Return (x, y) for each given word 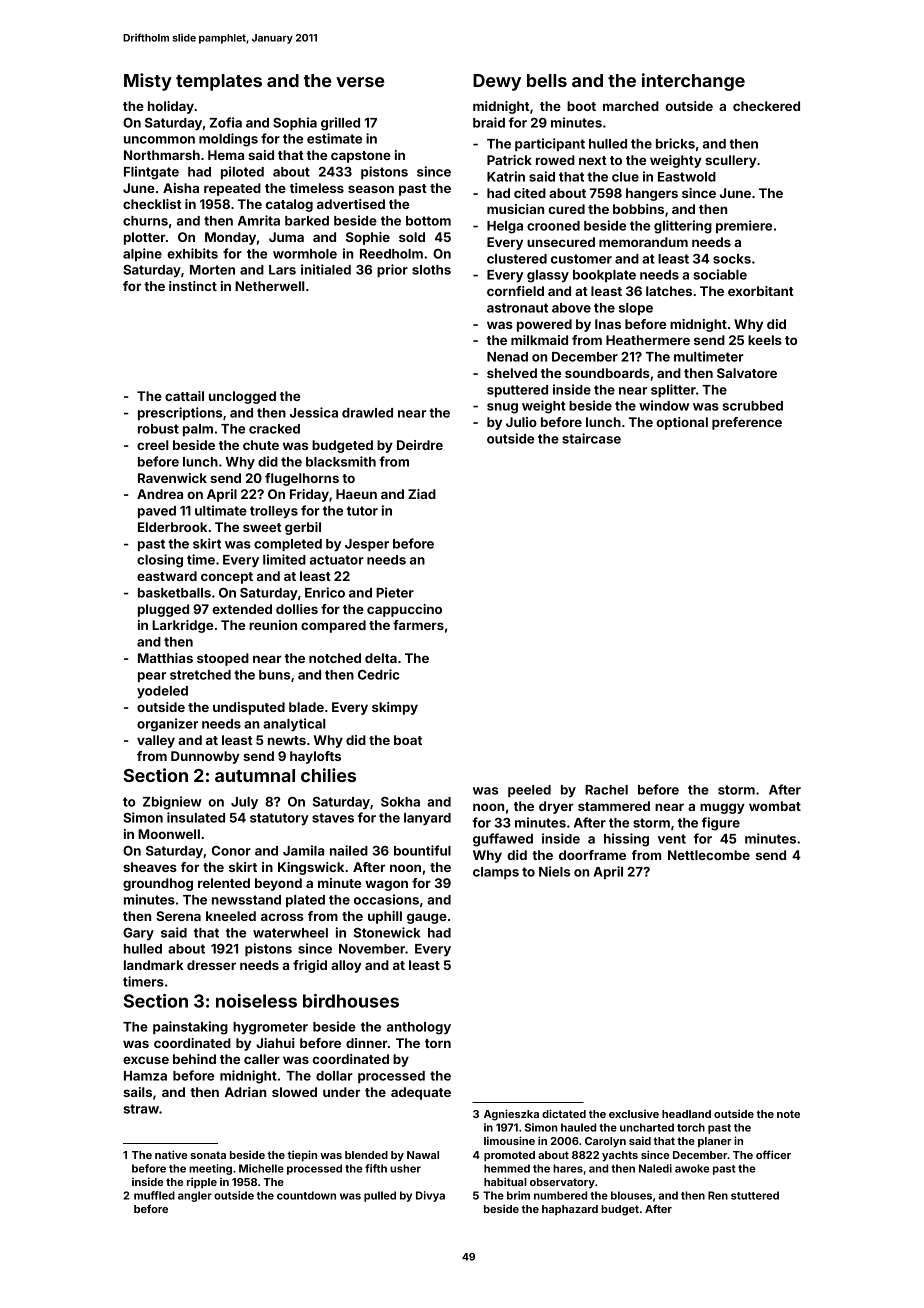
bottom (428, 221)
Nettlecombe (709, 855)
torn (438, 1043)
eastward (167, 576)
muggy (722, 808)
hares (568, 1168)
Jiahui (275, 1043)
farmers (418, 625)
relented (224, 883)
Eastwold (687, 177)
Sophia (295, 123)
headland (686, 1114)
